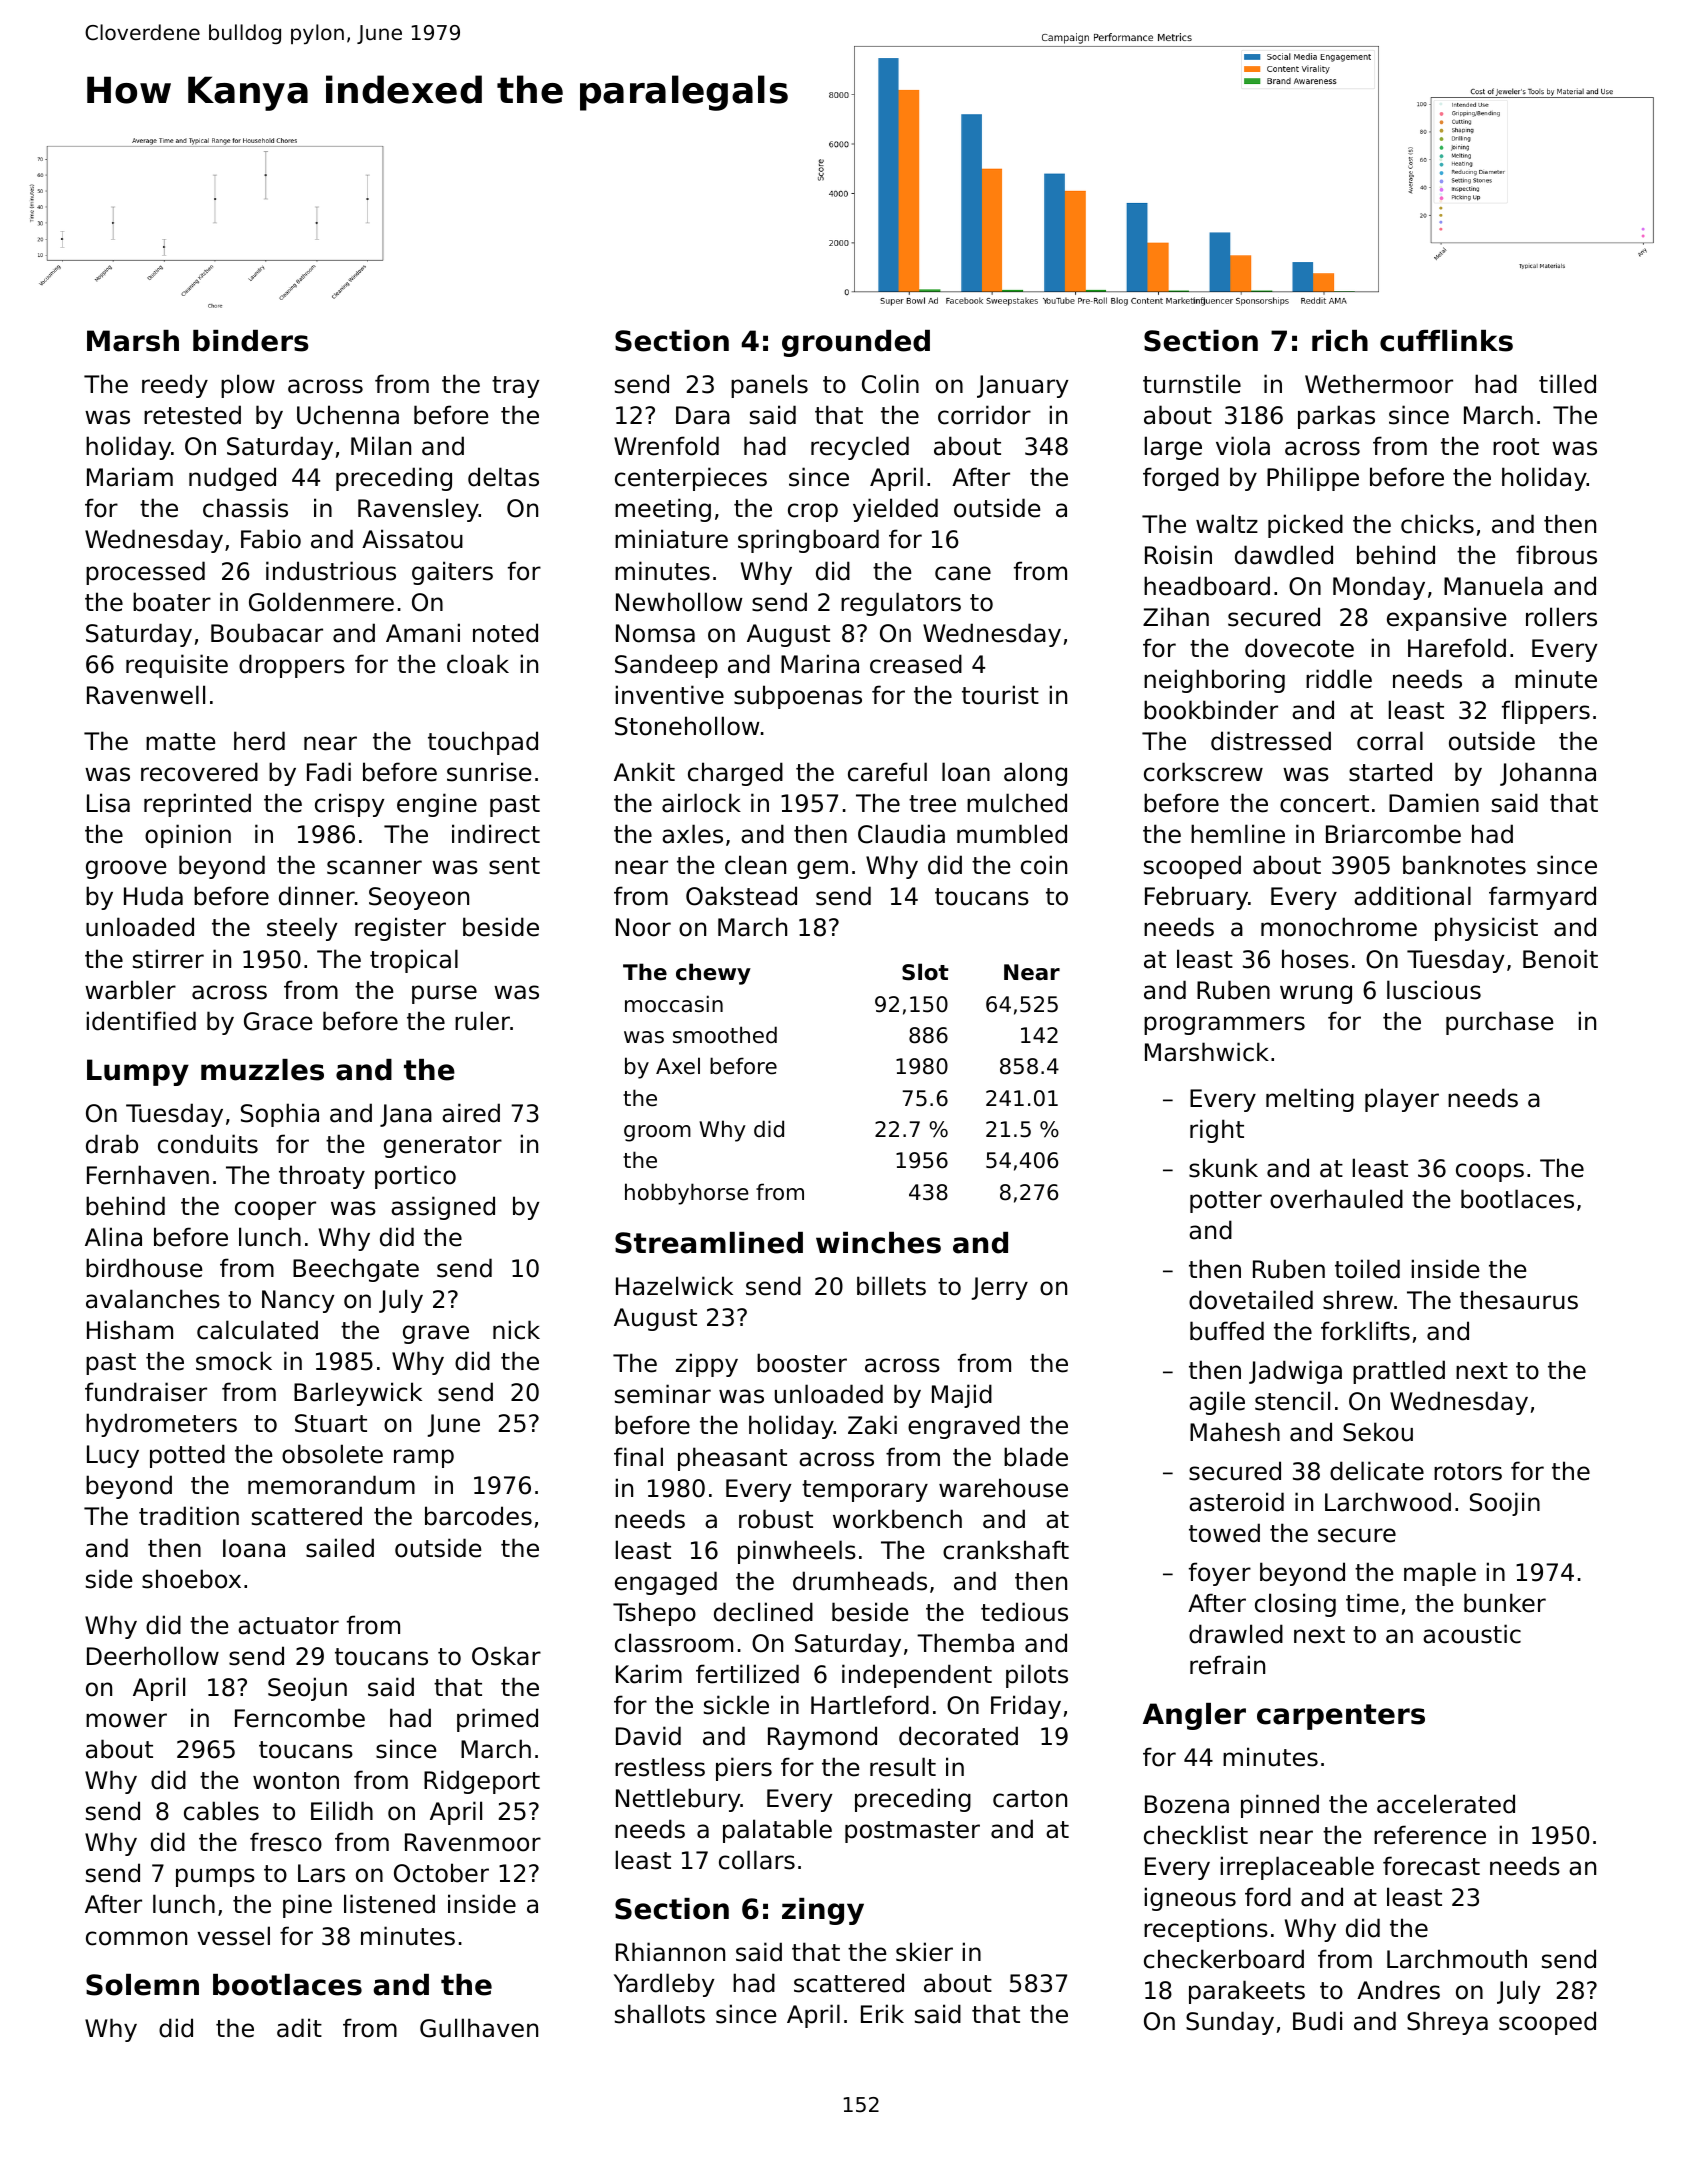 This document has width=1683, height=2178. Describe the element at coordinates (414, 961) in the document. I see `tropical` at that location.
